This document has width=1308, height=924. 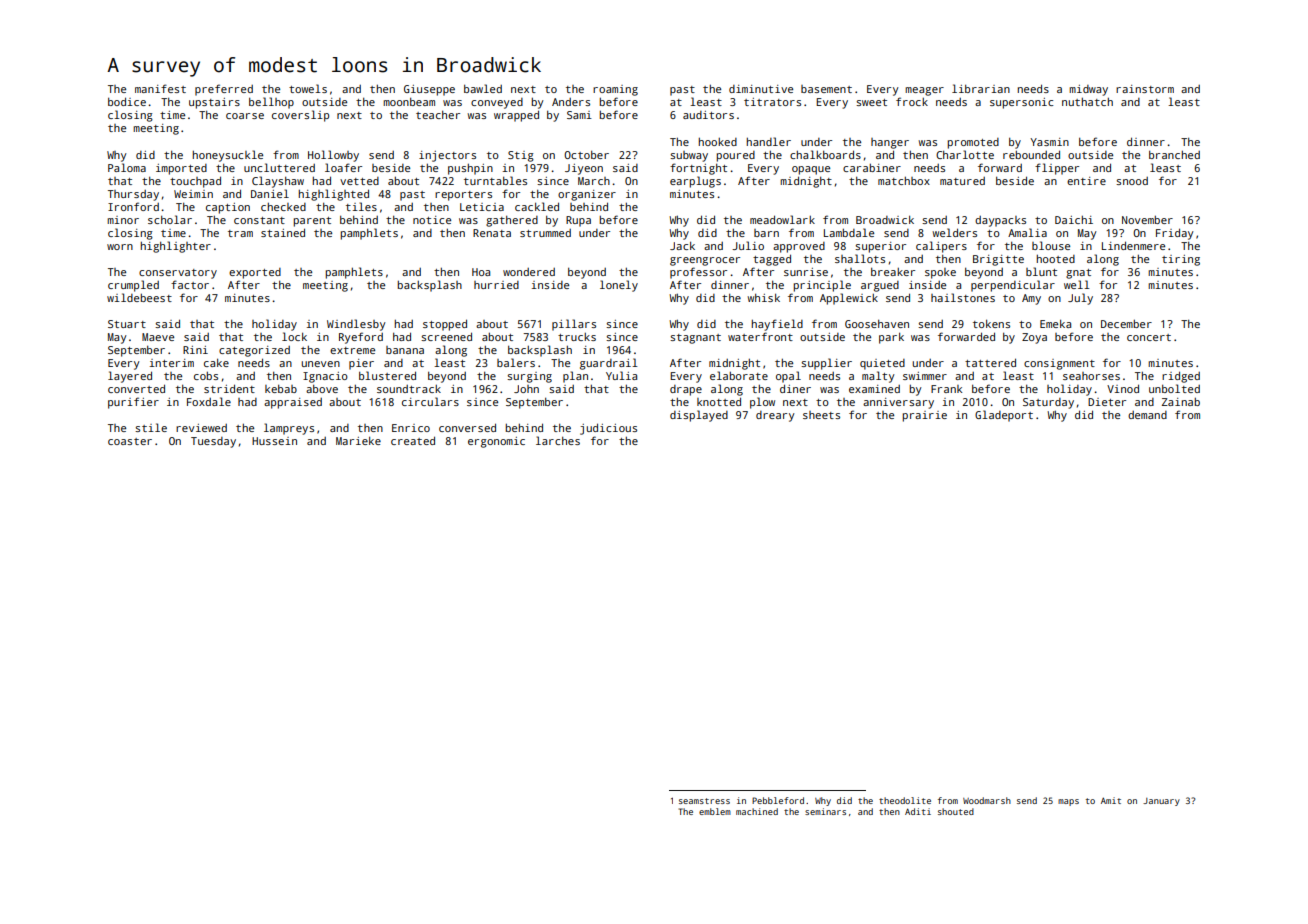 What do you see at coordinates (558, 440) in the document?
I see `larches` at bounding box center [558, 440].
